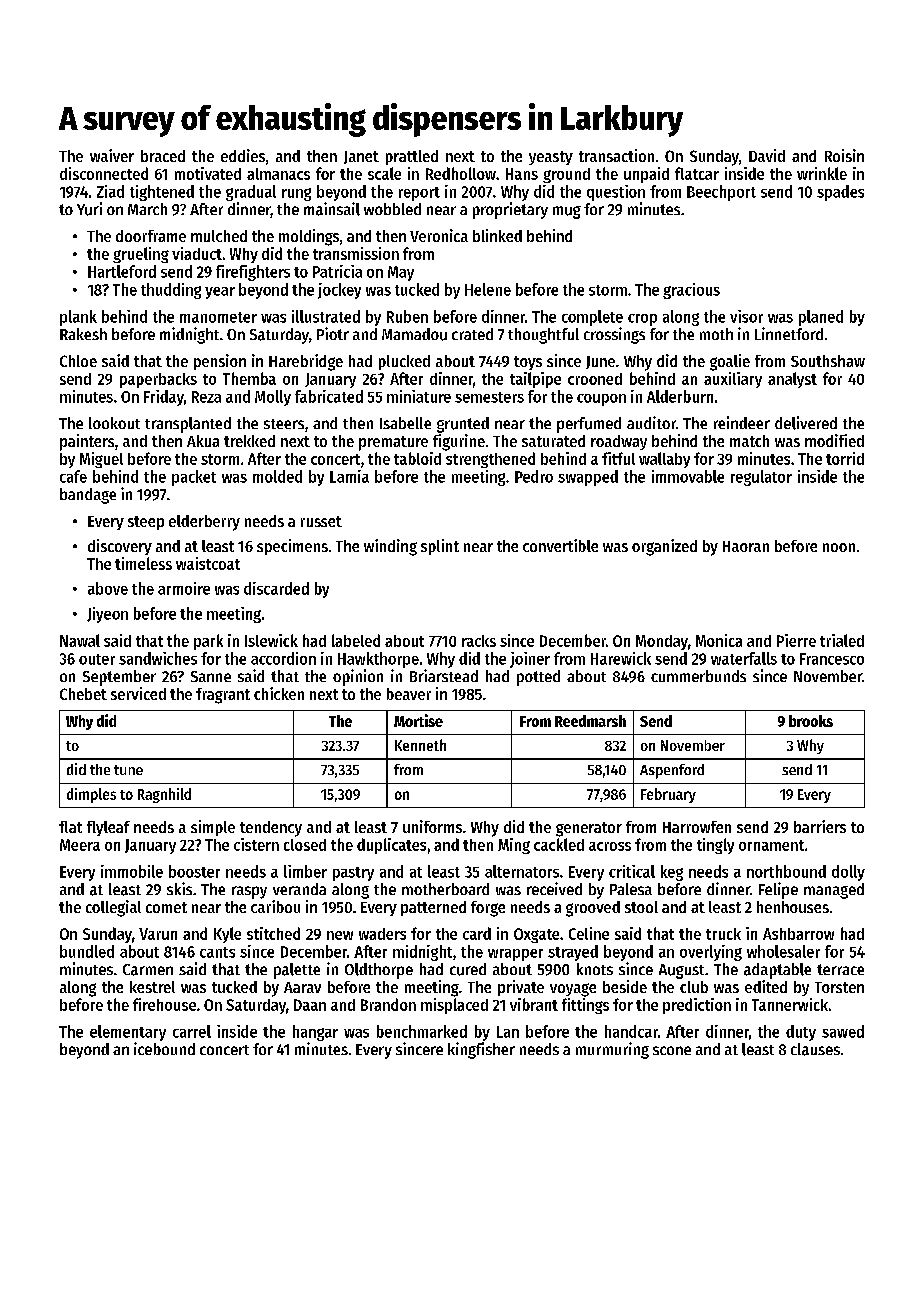  What do you see at coordinates (783, 951) in the screenshot?
I see `wholesaler` at bounding box center [783, 951].
